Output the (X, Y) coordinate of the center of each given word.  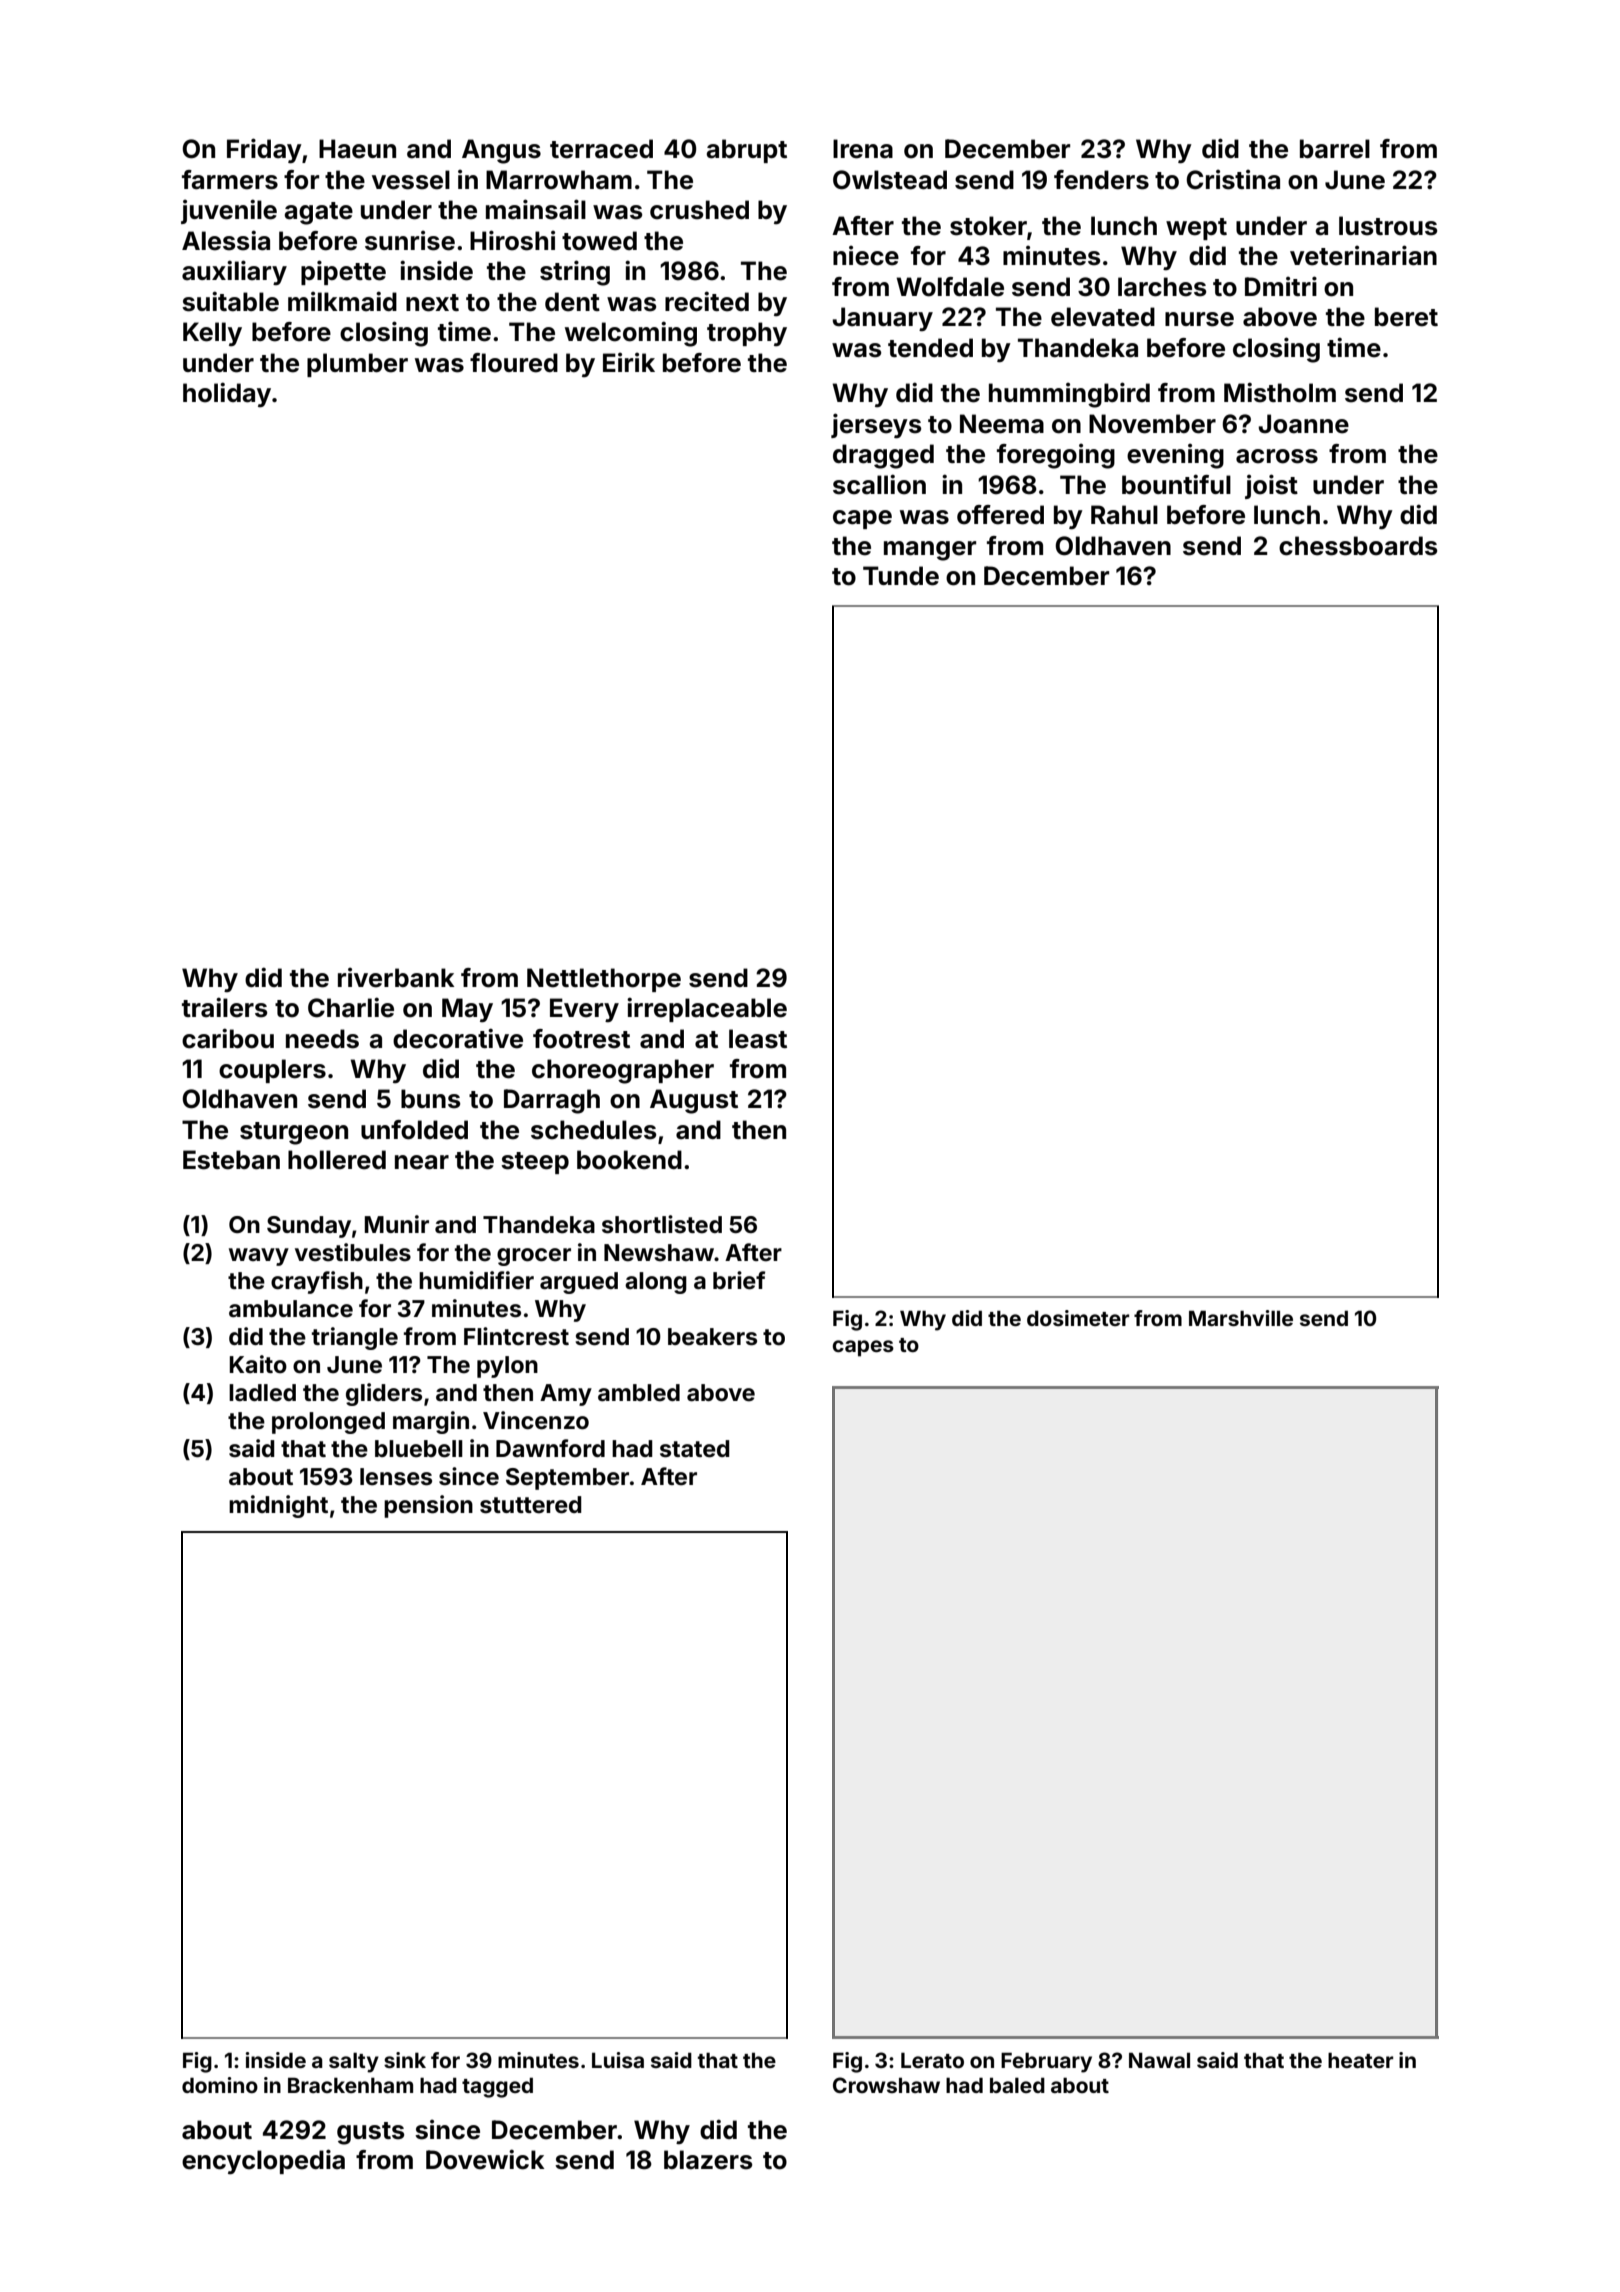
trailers (224, 1007)
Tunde (901, 576)
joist (1271, 486)
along (656, 1283)
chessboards (1358, 546)
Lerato (932, 2060)
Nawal (1159, 2060)
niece (866, 255)
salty (354, 2062)
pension (428, 1506)
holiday (227, 394)
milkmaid (342, 301)
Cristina (1233, 179)
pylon (507, 1367)
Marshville (1241, 1318)
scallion (879, 484)
